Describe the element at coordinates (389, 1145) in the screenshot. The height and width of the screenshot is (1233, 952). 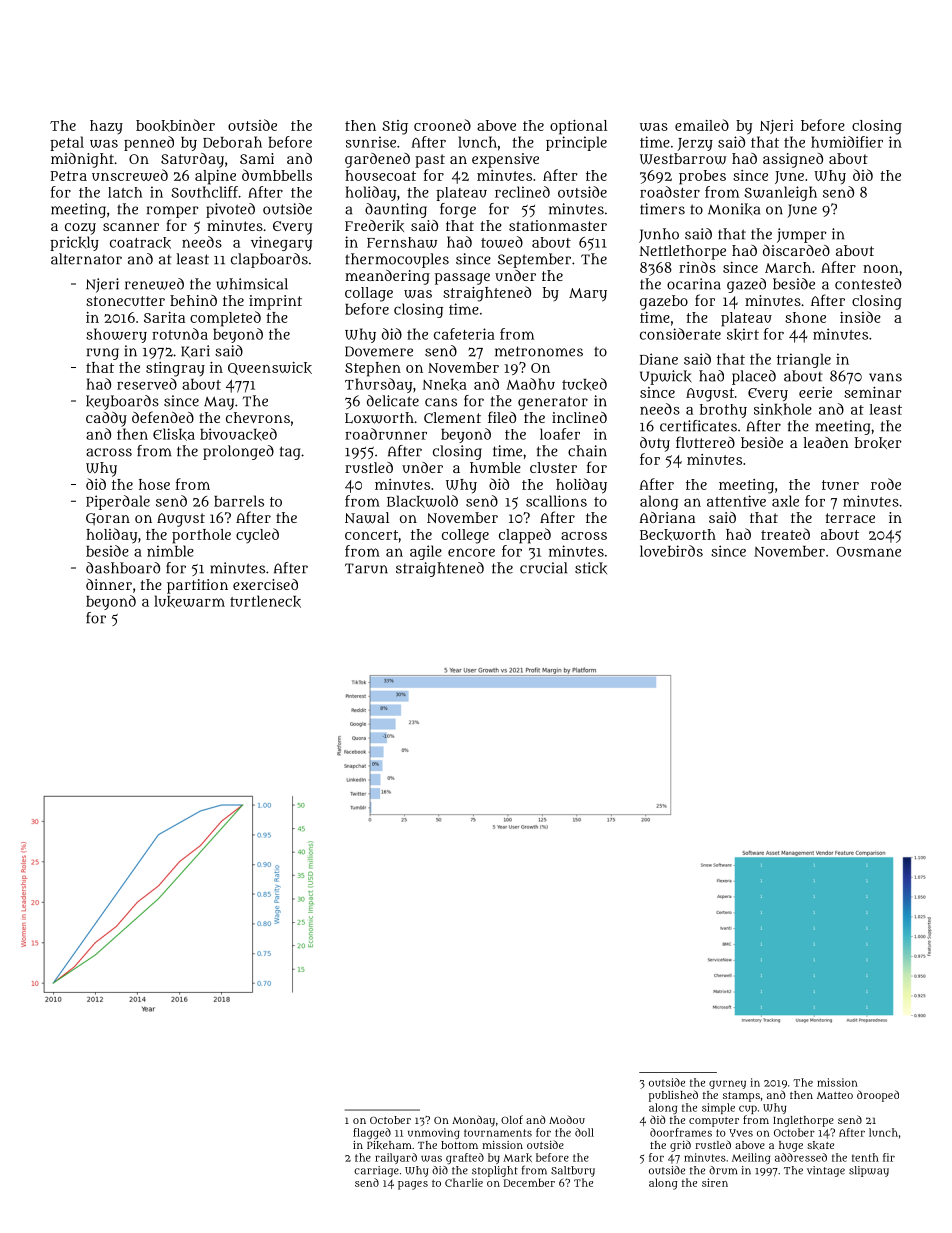
I see `Pikeham` at that location.
